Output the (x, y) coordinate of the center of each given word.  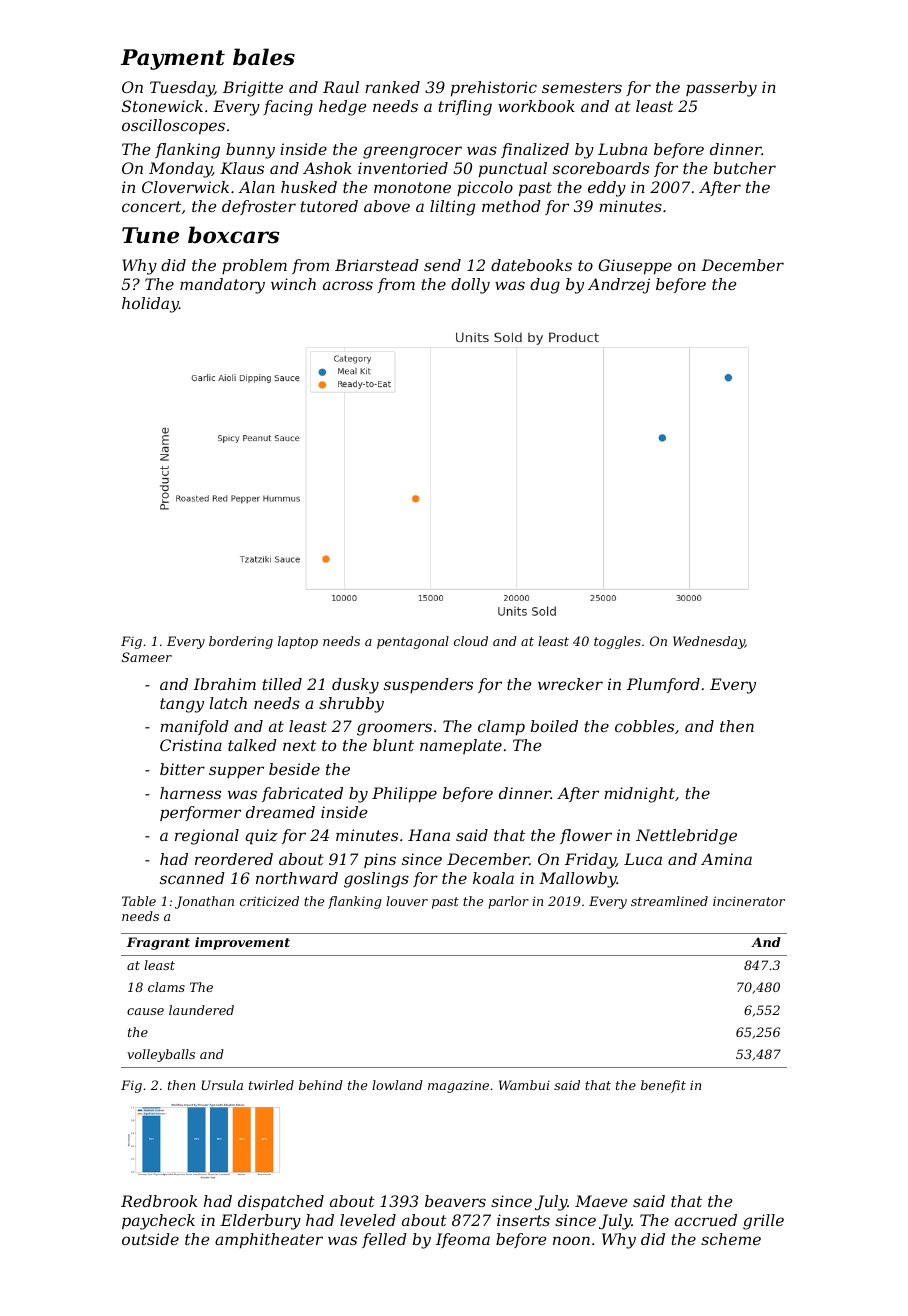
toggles (617, 642)
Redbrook (159, 1201)
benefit (663, 1086)
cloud (471, 641)
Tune (150, 235)
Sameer (147, 657)
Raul (341, 87)
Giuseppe (635, 267)
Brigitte (253, 89)
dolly (470, 286)
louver (407, 901)
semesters (582, 87)
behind (321, 1085)
